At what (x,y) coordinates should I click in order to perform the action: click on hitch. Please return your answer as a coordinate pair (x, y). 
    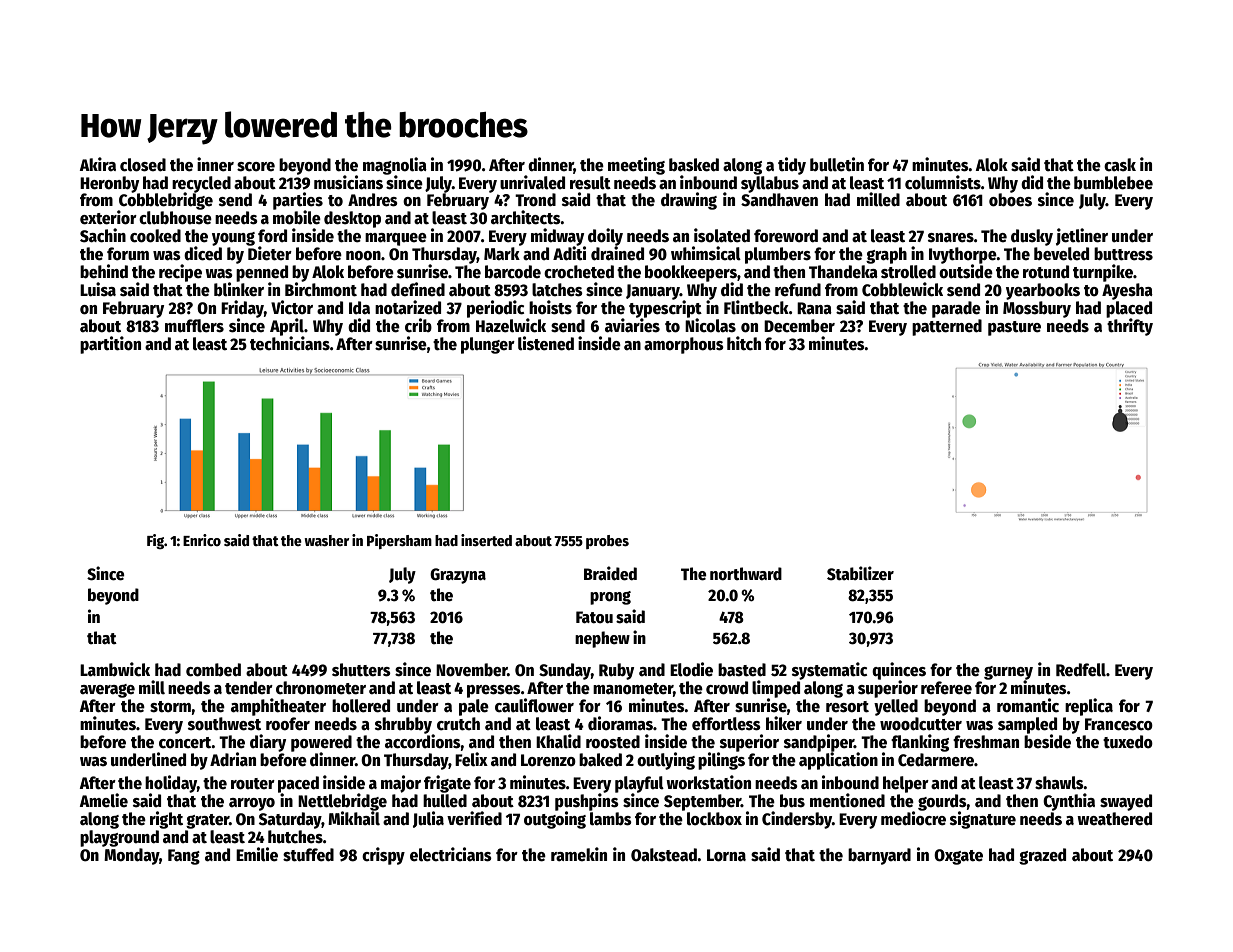
    Looking at the image, I should click on (744, 343).
